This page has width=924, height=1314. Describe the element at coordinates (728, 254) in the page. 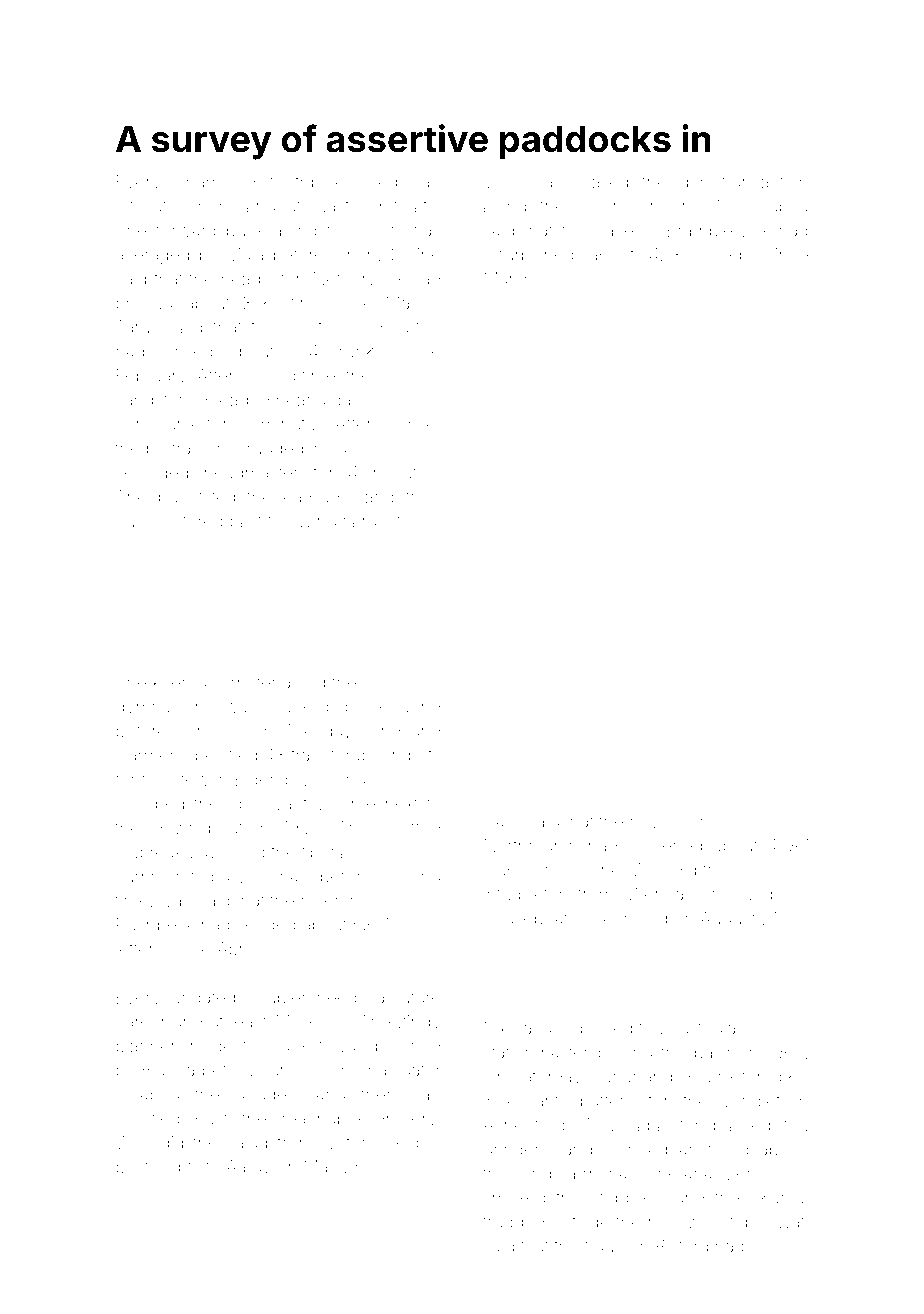

I see `reeds` at that location.
